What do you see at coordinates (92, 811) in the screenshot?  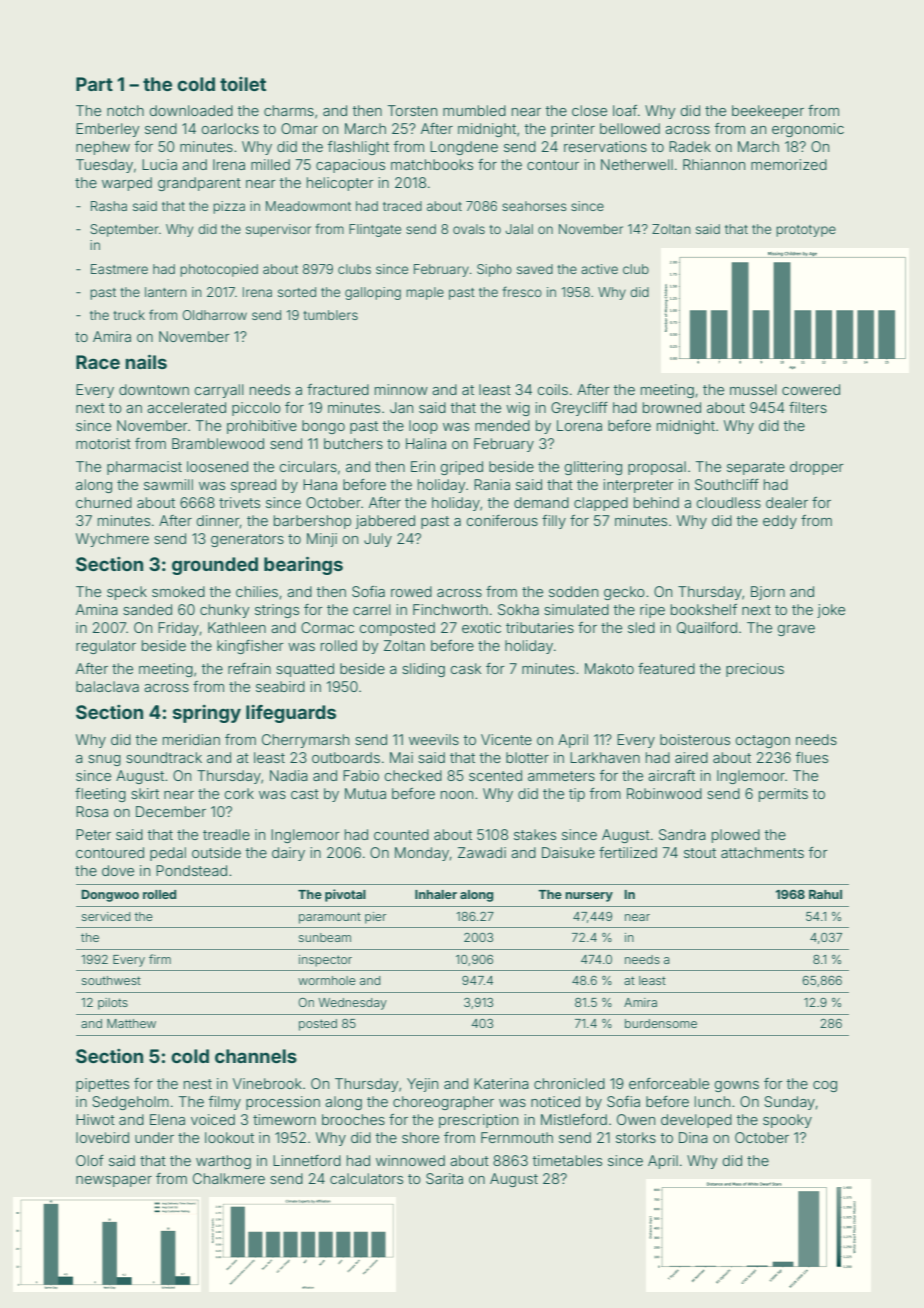 I see `Rosa` at bounding box center [92, 811].
